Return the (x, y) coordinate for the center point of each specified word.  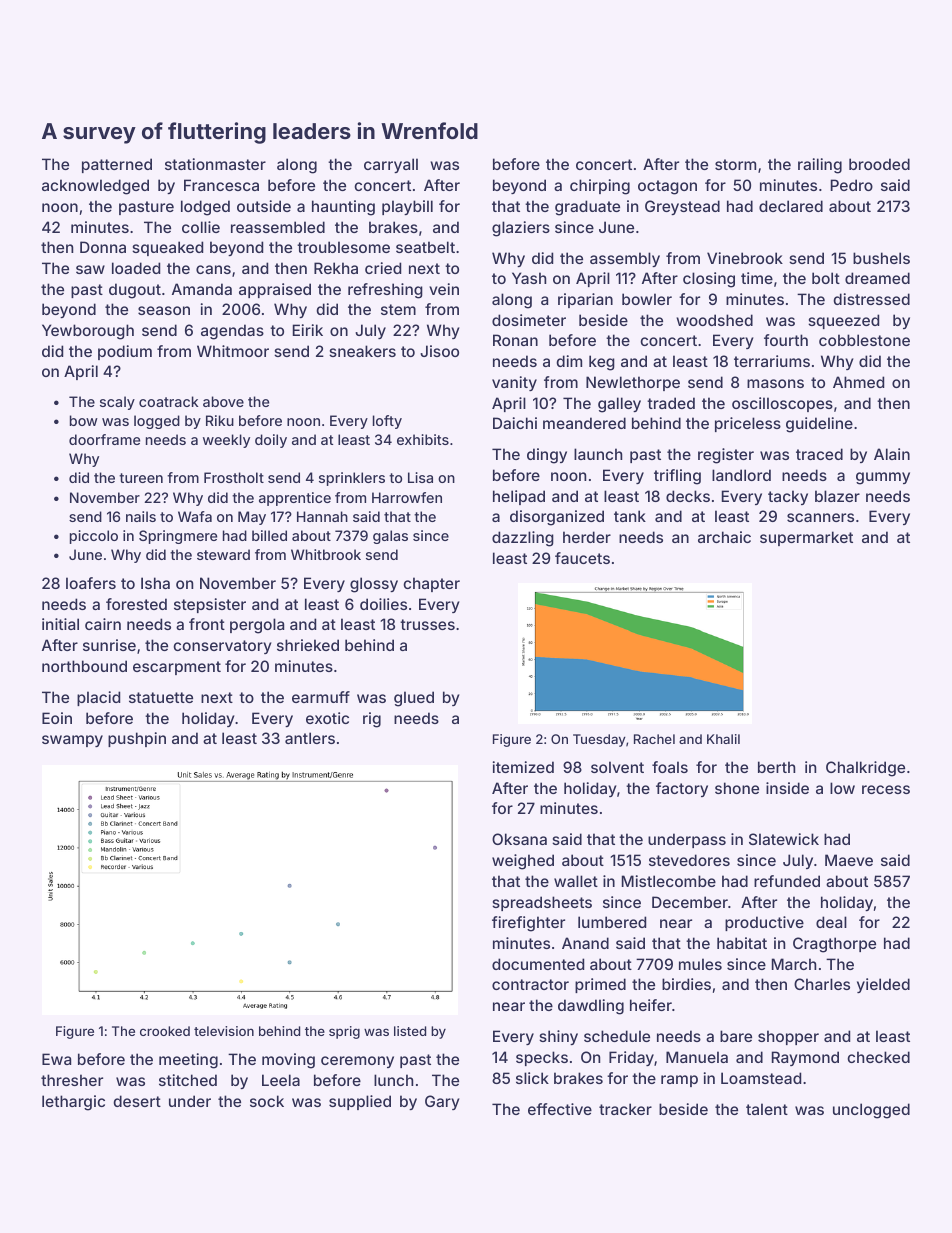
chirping (600, 187)
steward (223, 554)
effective (560, 1109)
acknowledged (95, 187)
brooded (879, 164)
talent (767, 1109)
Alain (892, 454)
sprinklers (352, 479)
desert (137, 1101)
